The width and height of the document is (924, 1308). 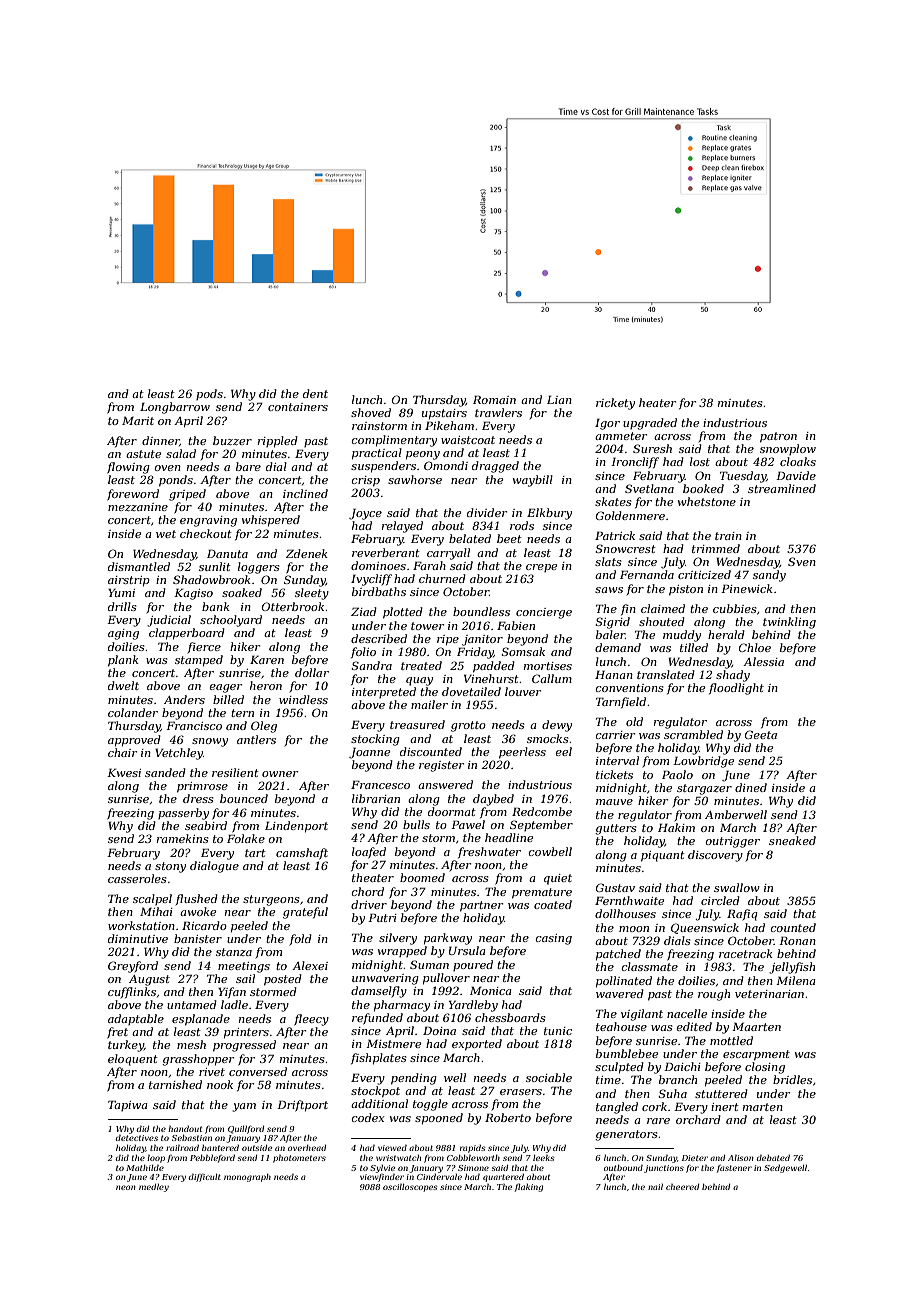 I want to click on Hakim, so click(x=676, y=827).
